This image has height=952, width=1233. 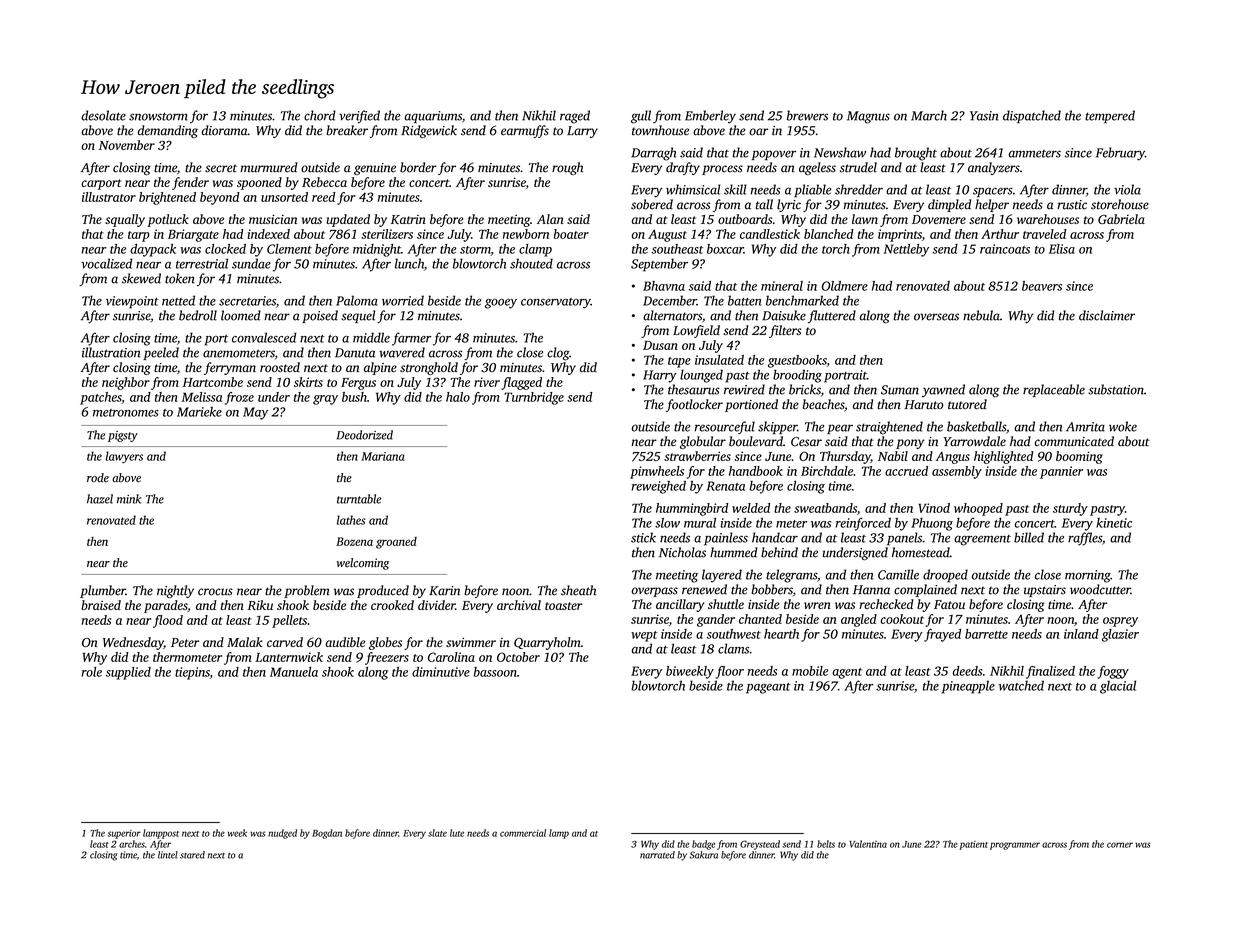 What do you see at coordinates (807, 115) in the image?
I see `brewers` at bounding box center [807, 115].
